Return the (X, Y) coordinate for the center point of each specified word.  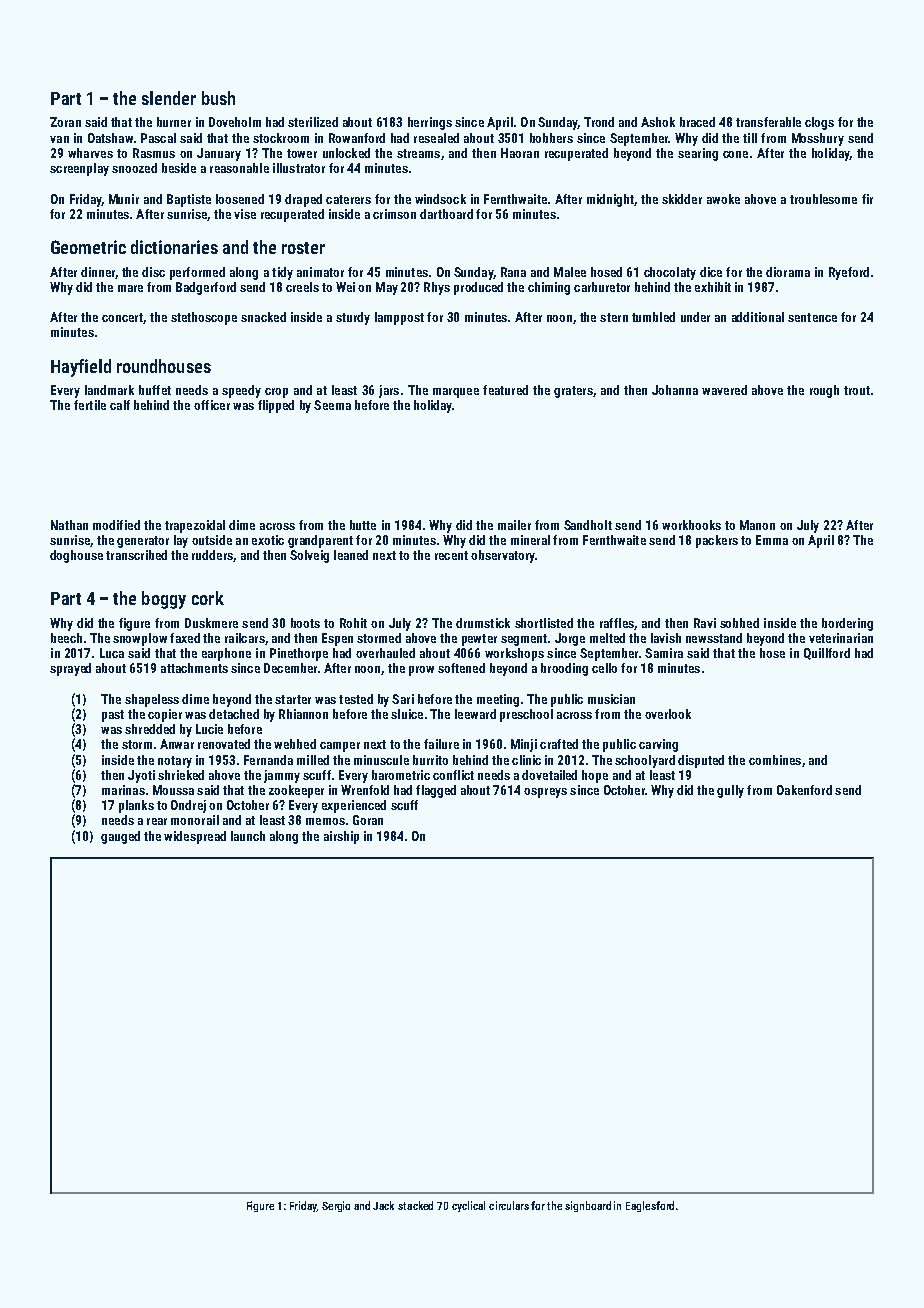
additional (758, 317)
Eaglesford (650, 1206)
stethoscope (204, 318)
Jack (383, 1205)
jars (389, 391)
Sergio (336, 1206)
